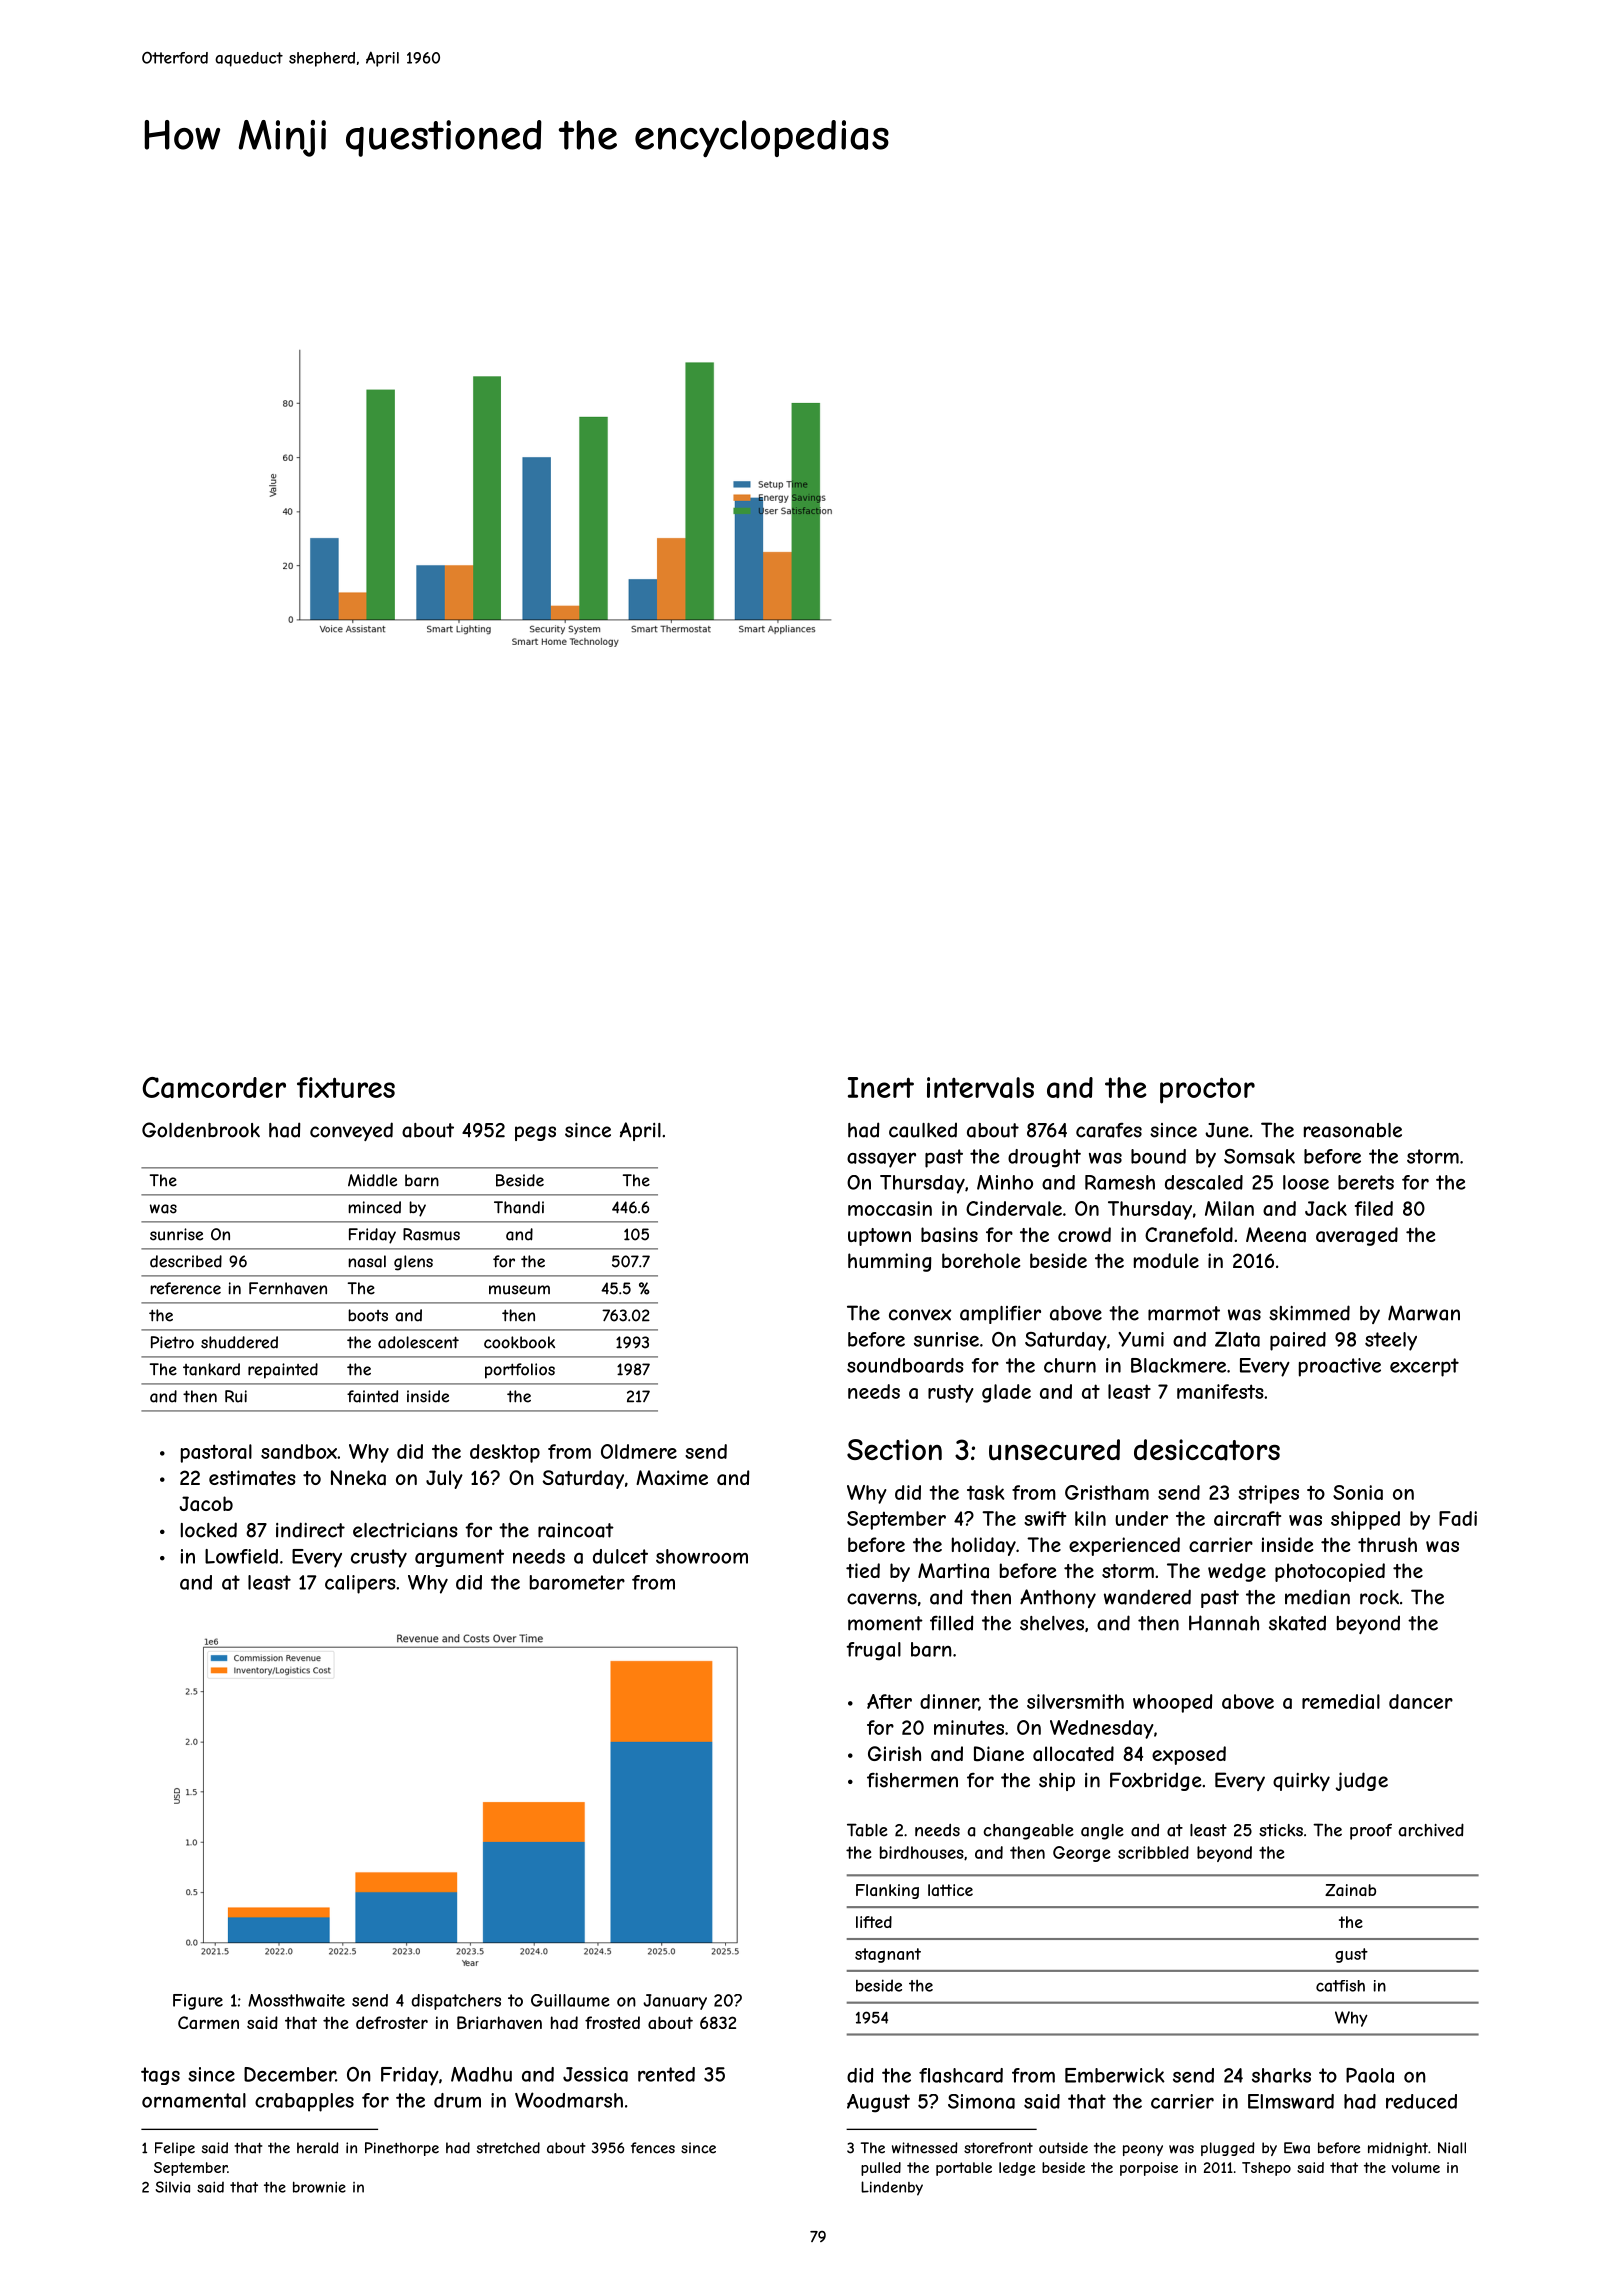 Image resolution: width=1620 pixels, height=2292 pixels. I want to click on pulled, so click(881, 2169).
